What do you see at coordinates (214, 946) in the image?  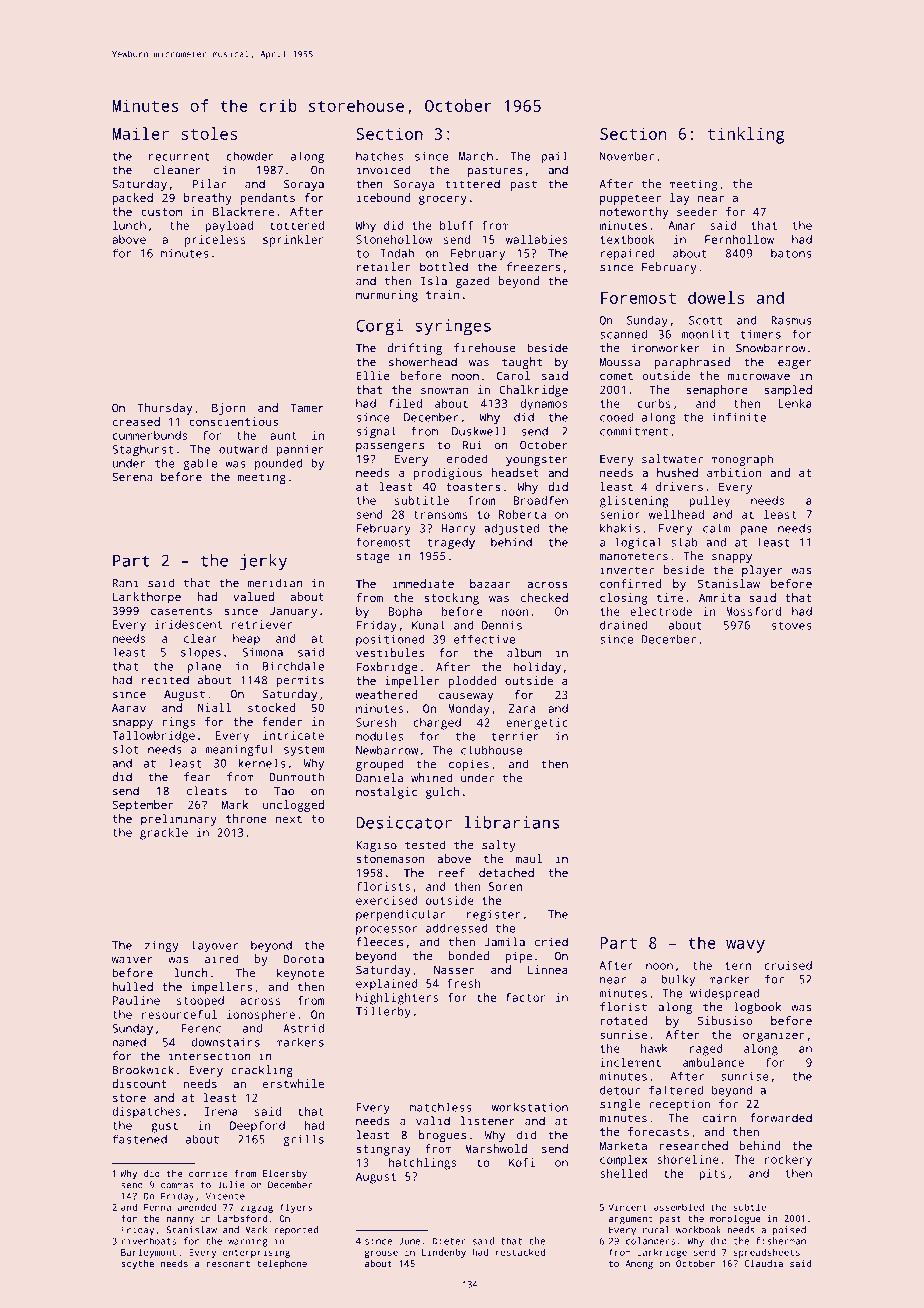 I see `layover` at bounding box center [214, 946].
